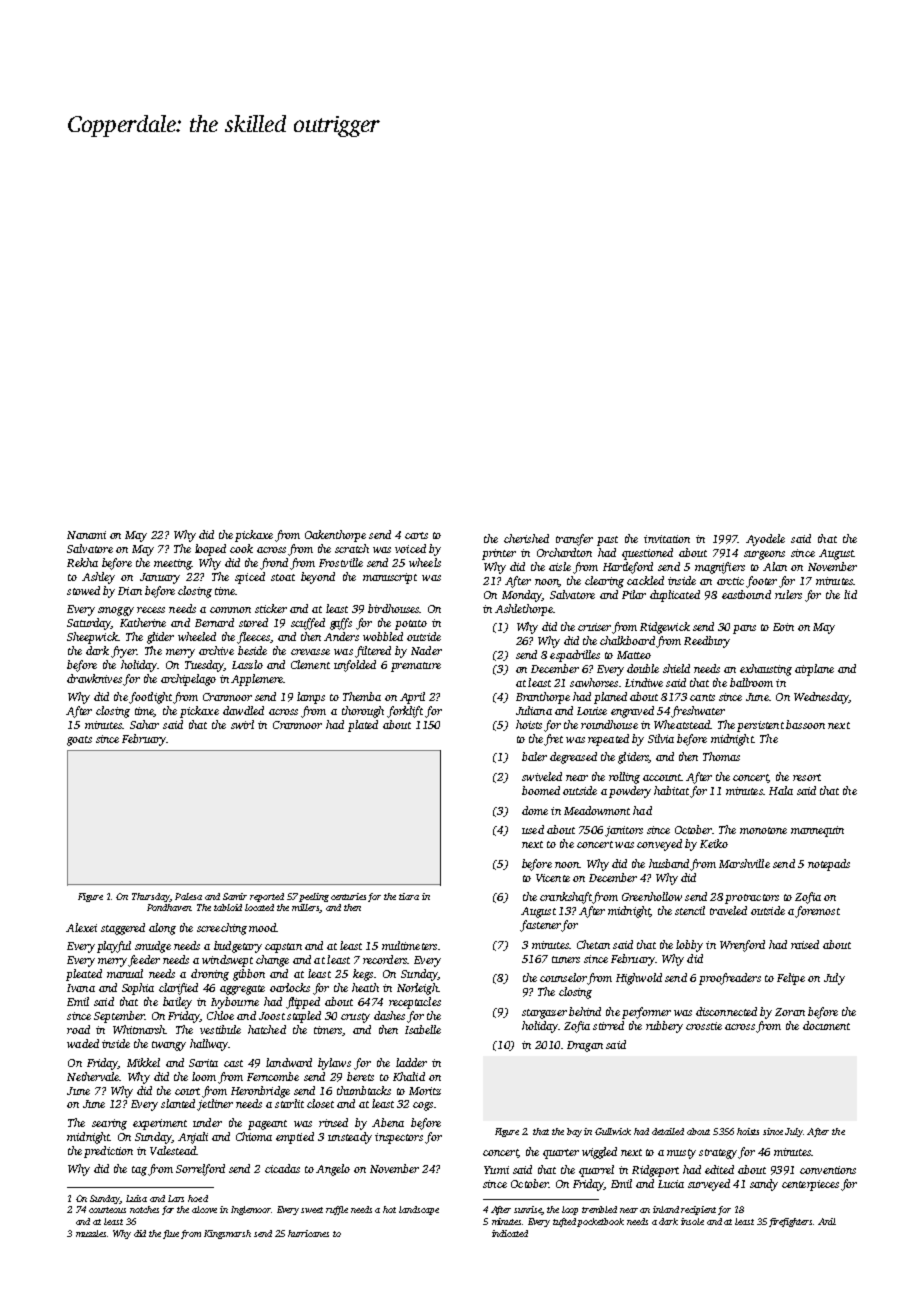 This screenshot has width=924, height=1308. What do you see at coordinates (341, 624) in the screenshot?
I see `gaffs` at bounding box center [341, 624].
